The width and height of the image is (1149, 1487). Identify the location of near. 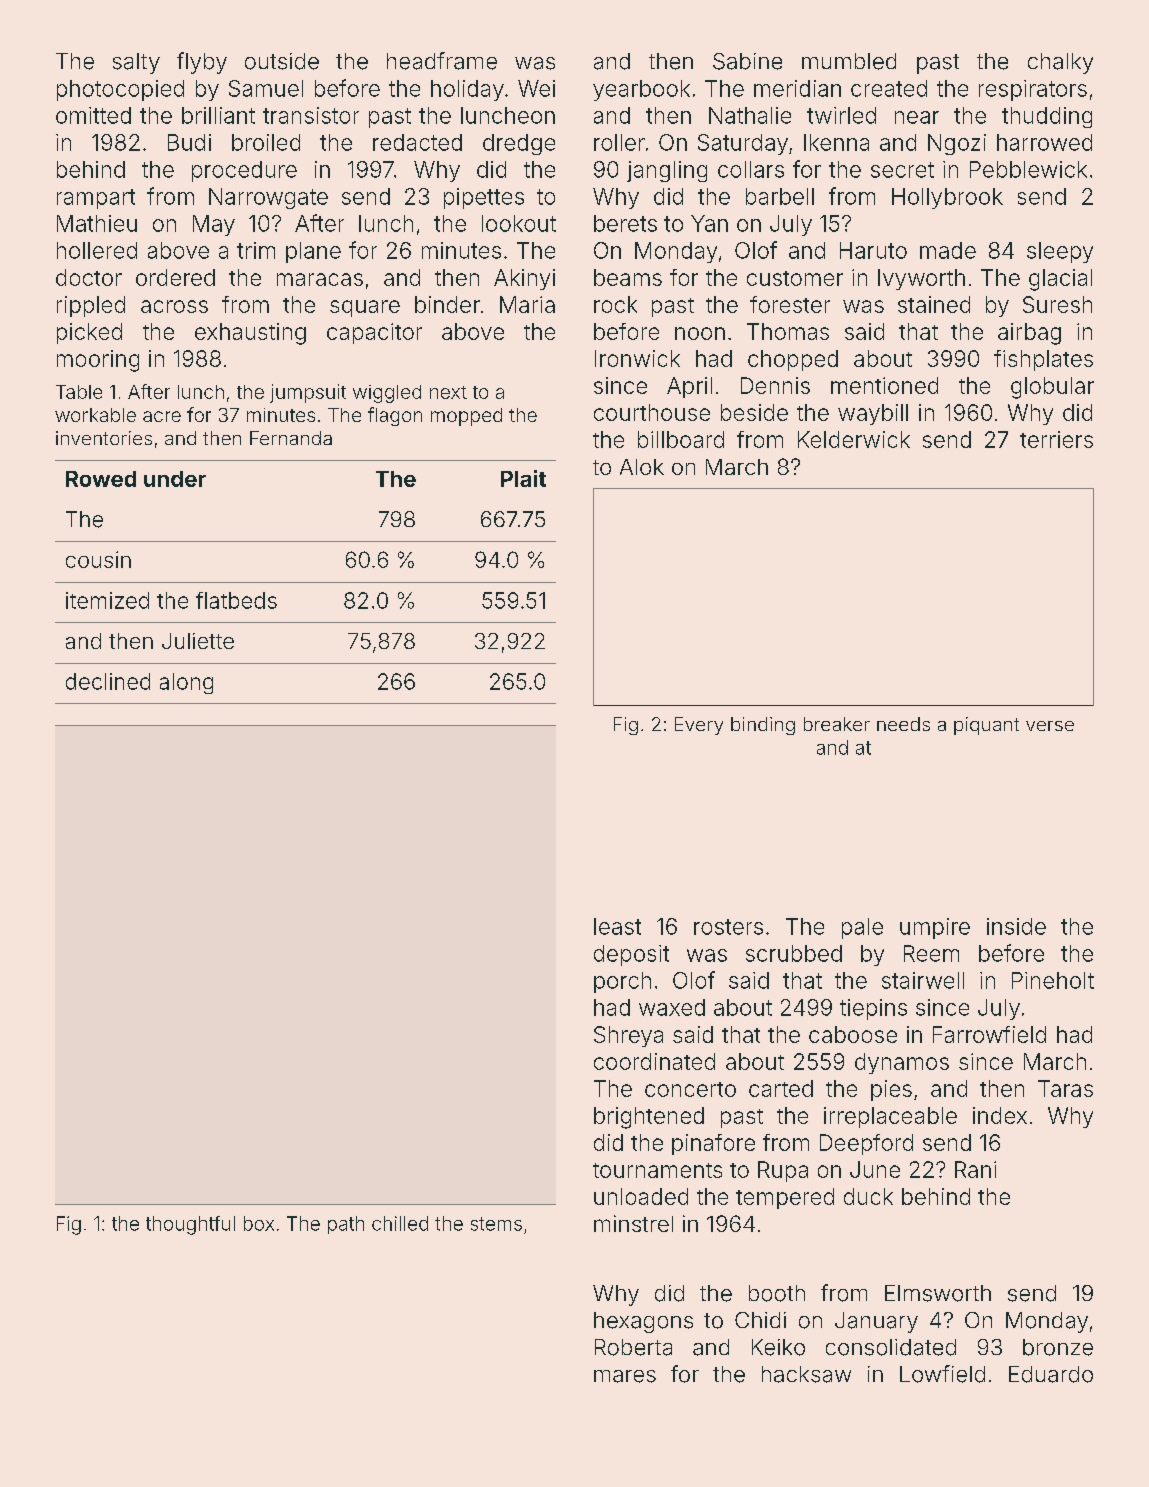
(917, 117).
